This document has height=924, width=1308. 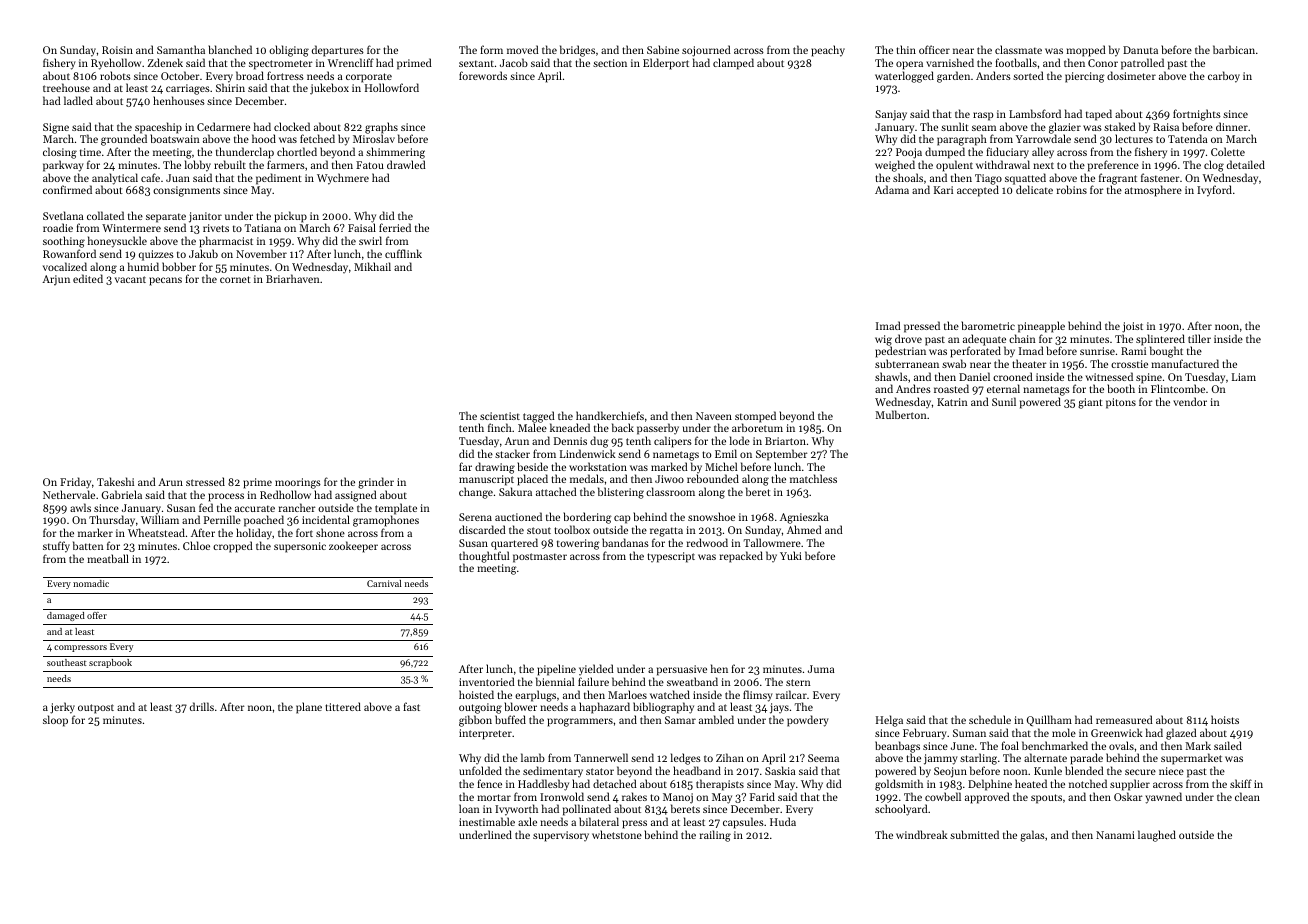 I want to click on supervisory, so click(x=561, y=836).
